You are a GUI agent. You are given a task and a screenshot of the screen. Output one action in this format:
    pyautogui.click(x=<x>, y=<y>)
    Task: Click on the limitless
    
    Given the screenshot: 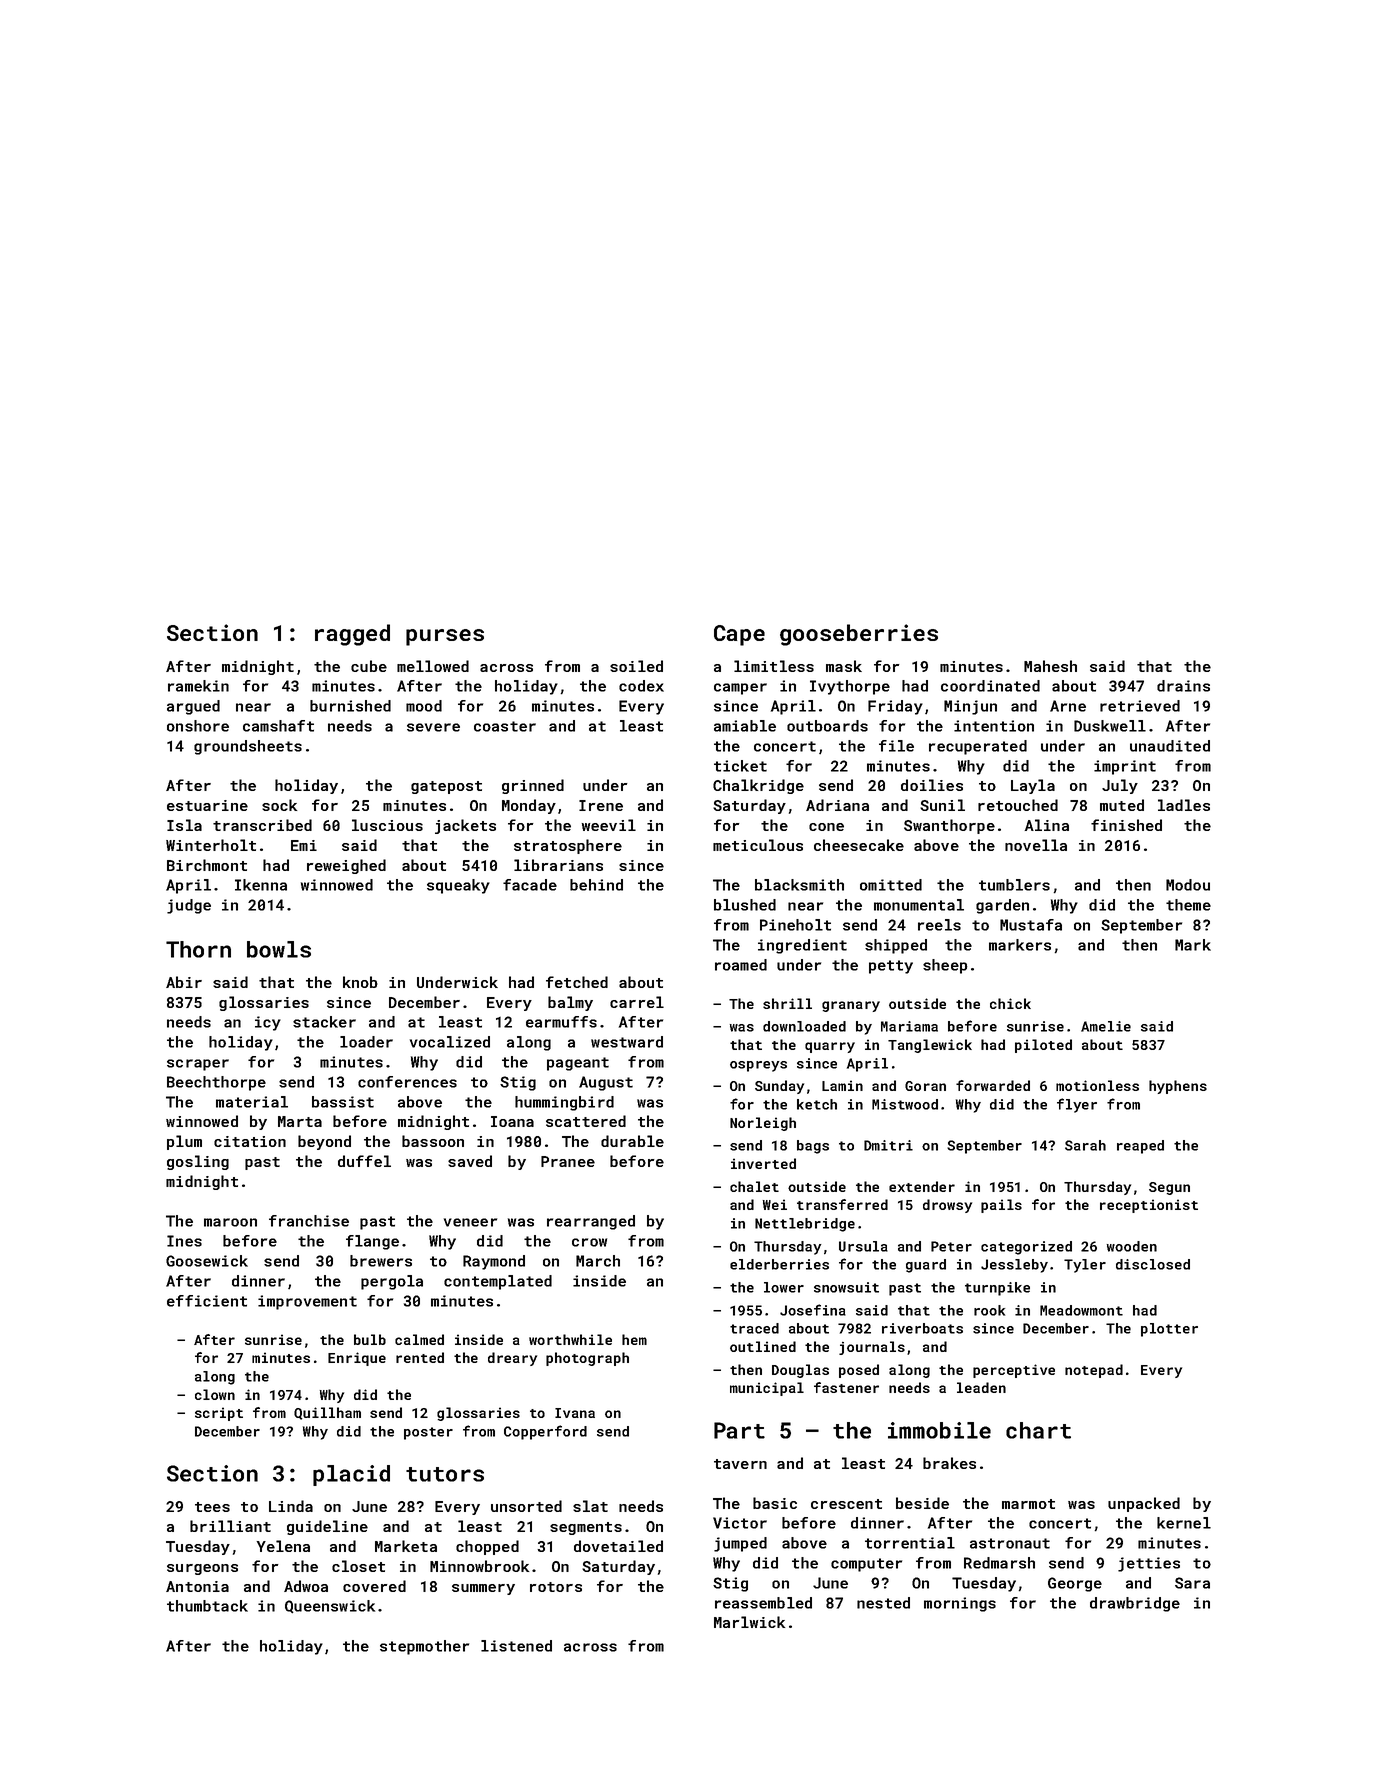 What is the action you would take?
    pyautogui.click(x=774, y=666)
